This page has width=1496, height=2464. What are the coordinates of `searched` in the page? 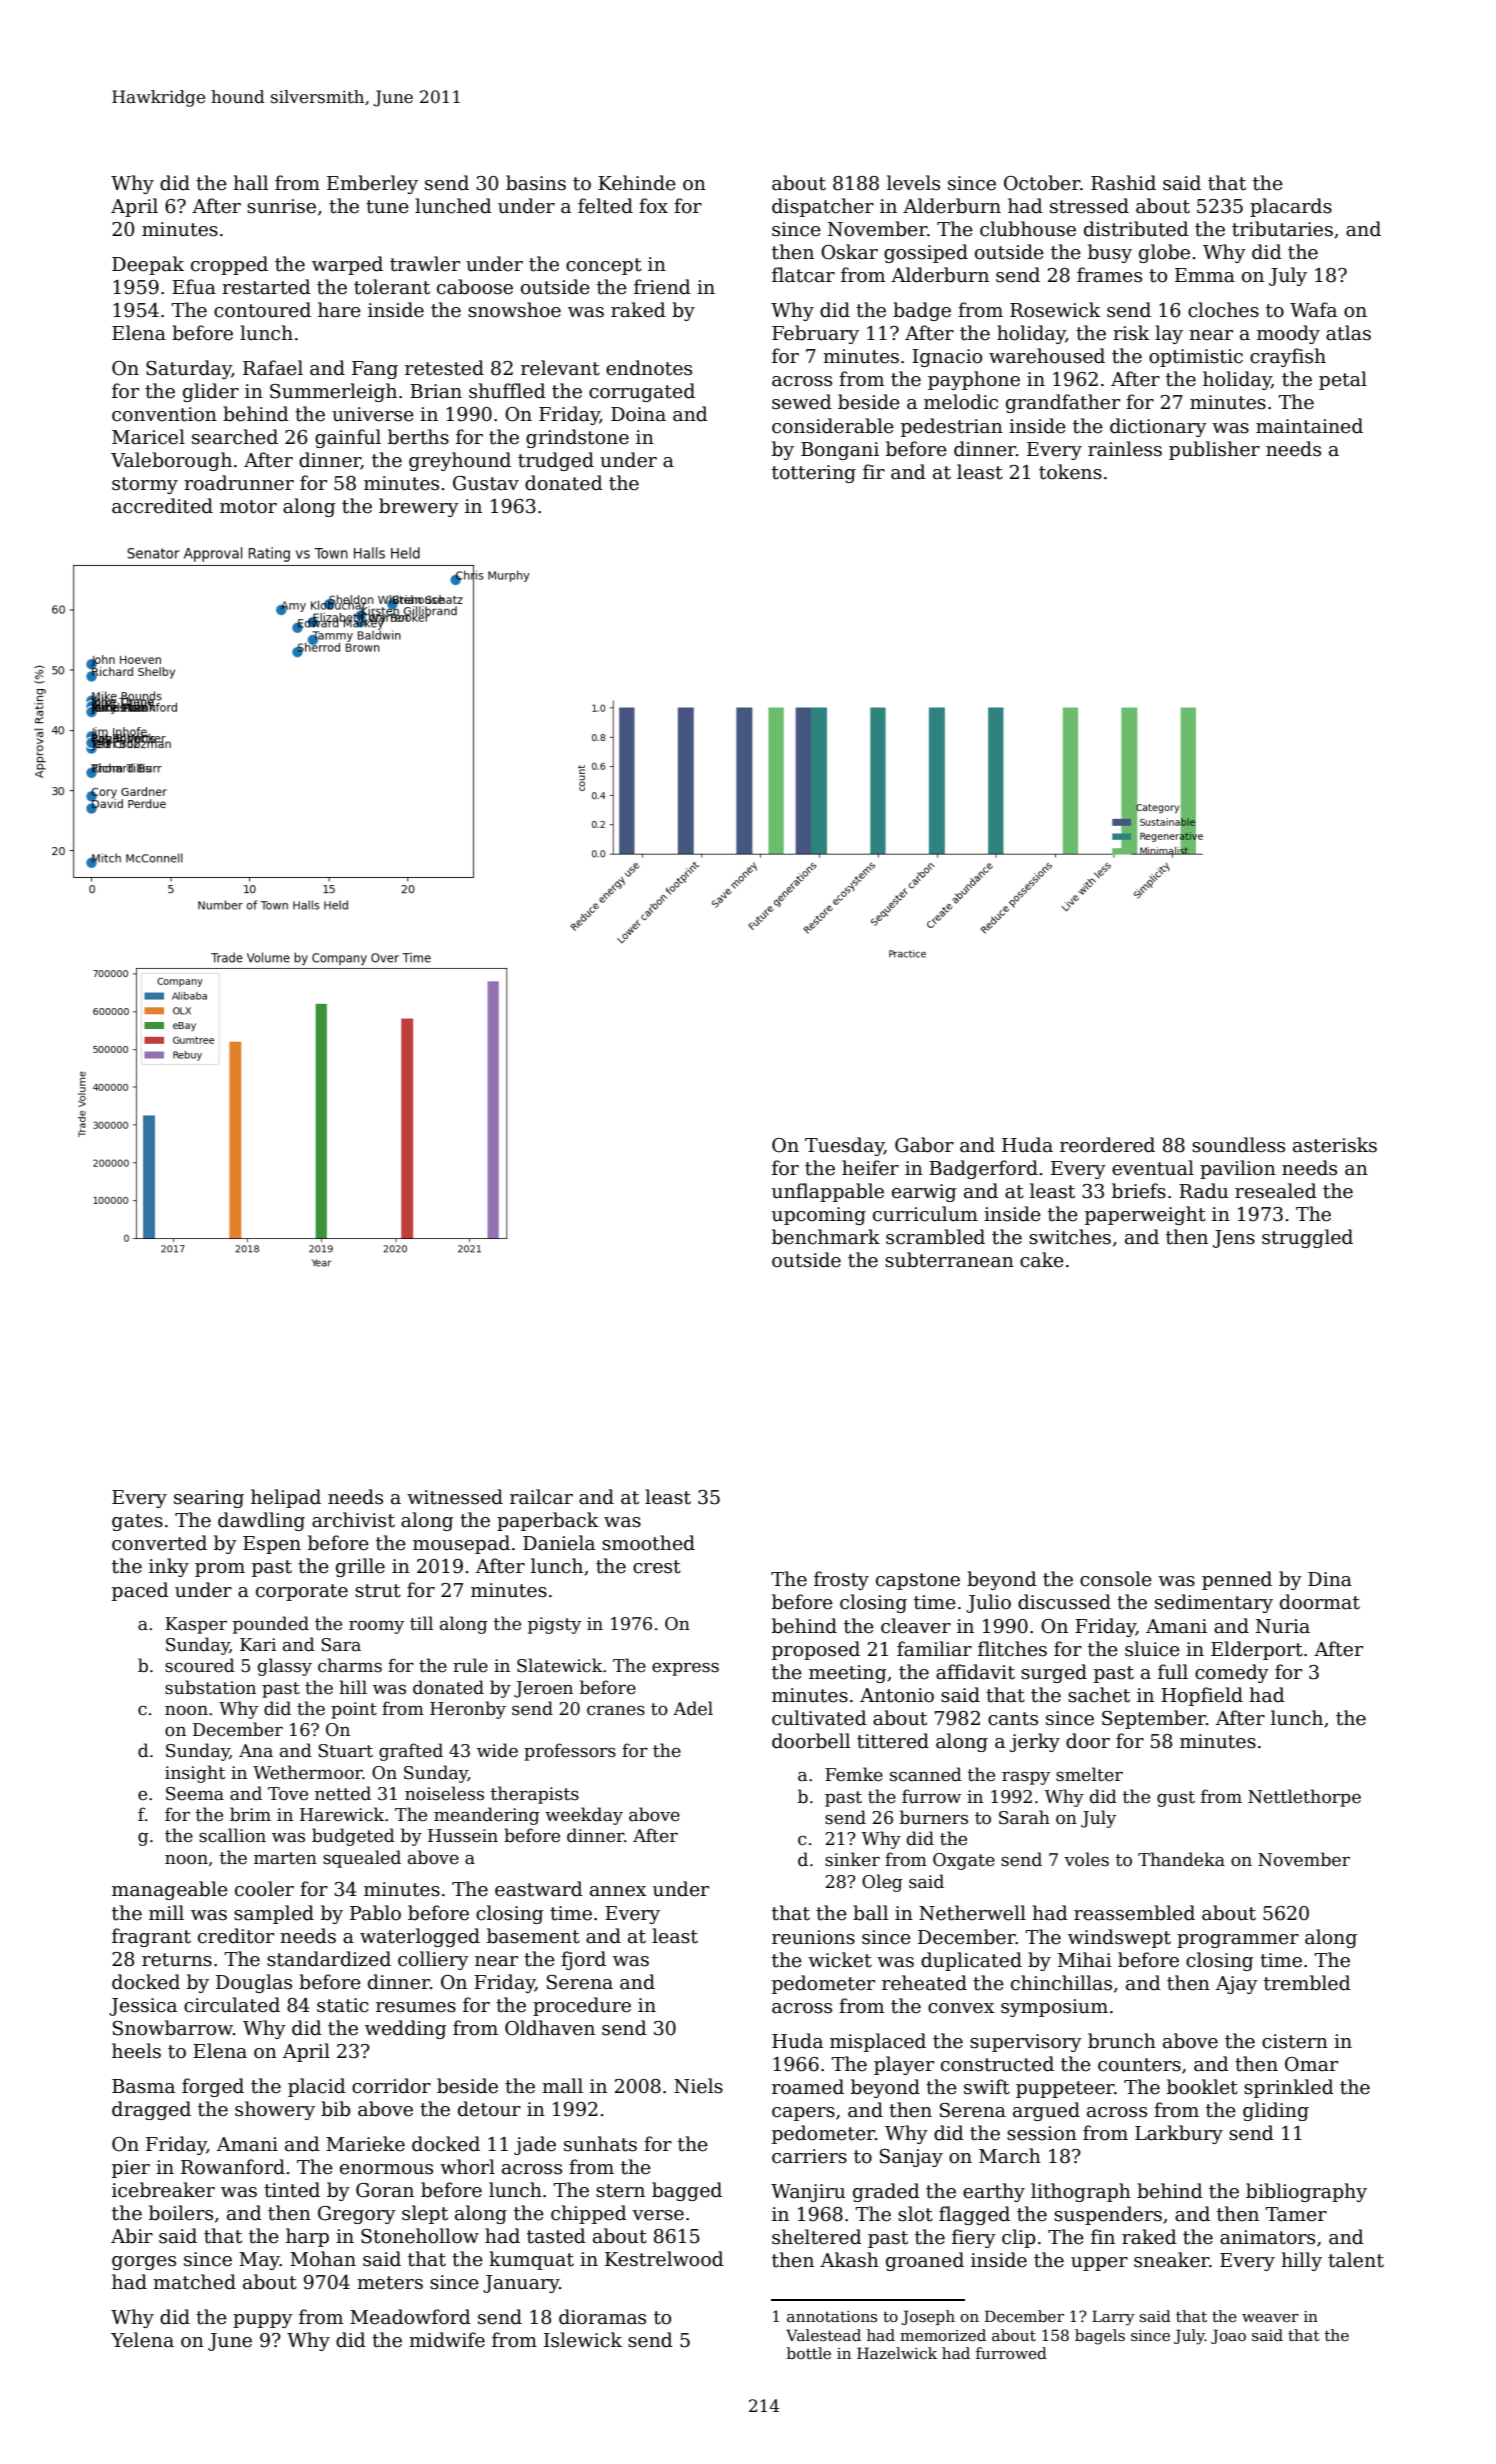 It's located at (235, 437).
